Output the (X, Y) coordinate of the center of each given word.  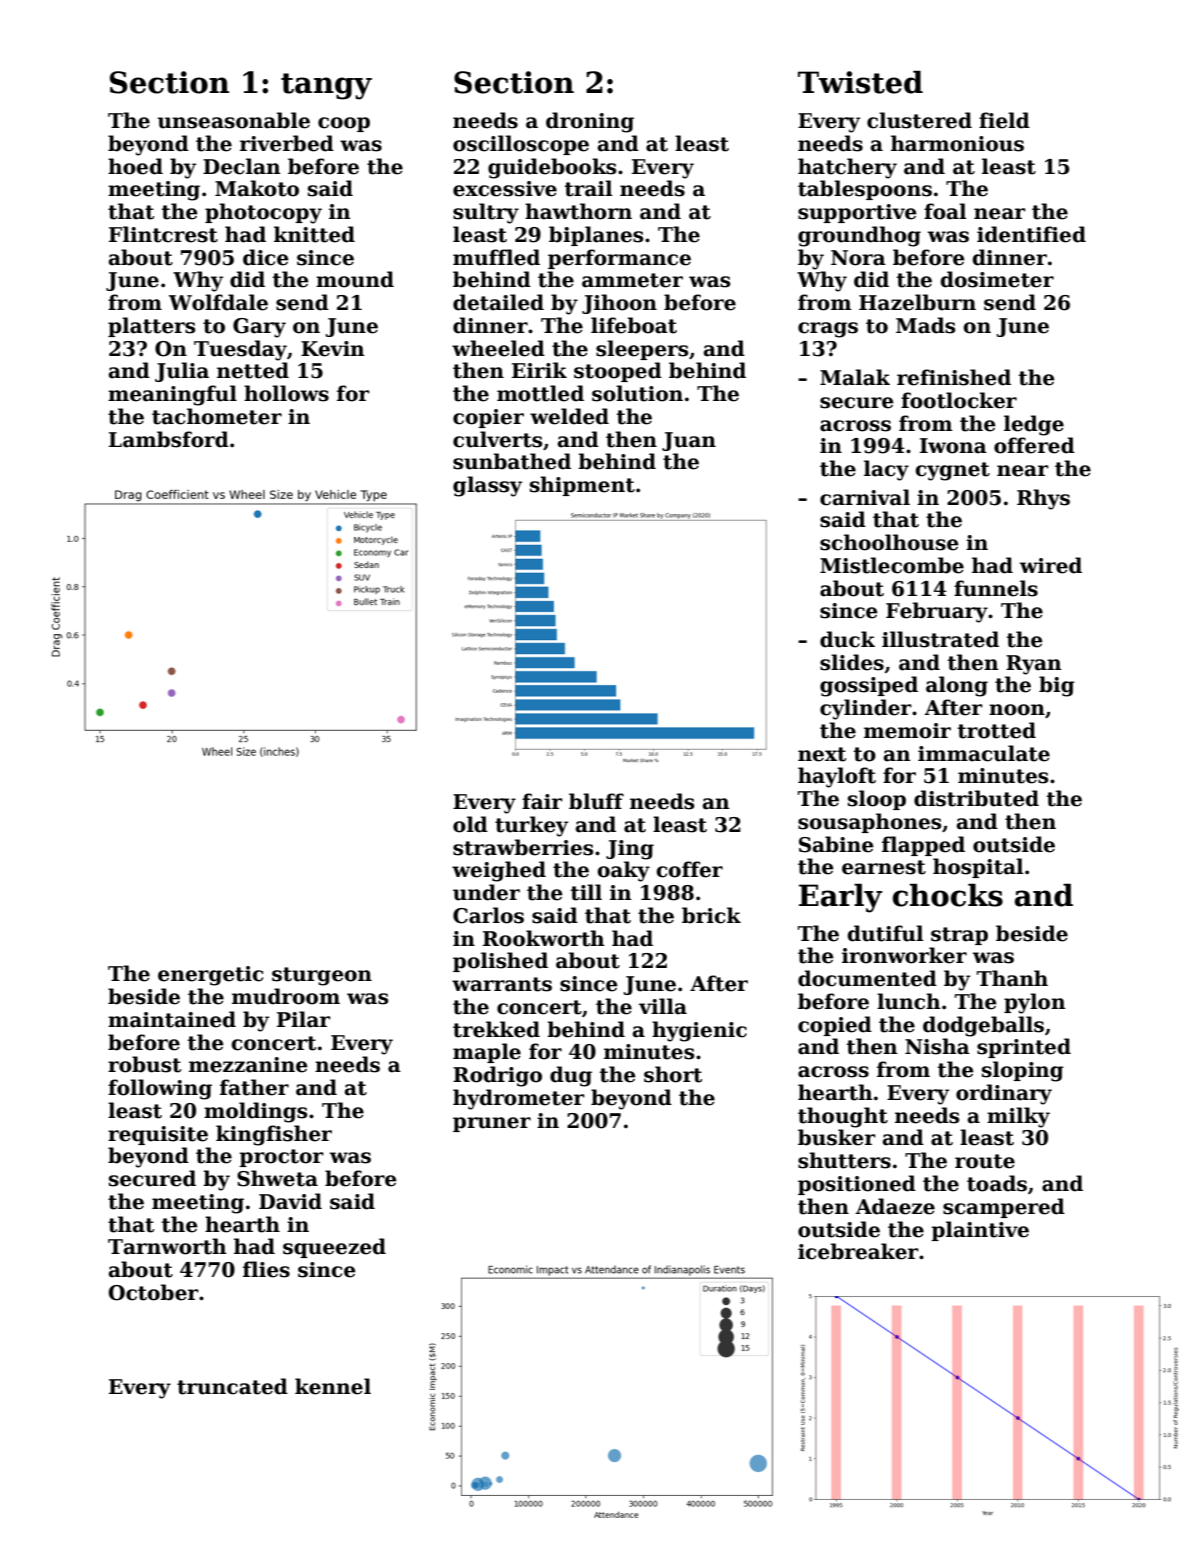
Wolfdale (218, 302)
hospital (978, 868)
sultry (486, 213)
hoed (135, 166)
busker (836, 1137)
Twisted (860, 82)
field (1004, 120)
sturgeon (322, 976)
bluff (596, 801)
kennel (333, 1386)
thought (843, 1117)
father (254, 1087)
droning (590, 122)
